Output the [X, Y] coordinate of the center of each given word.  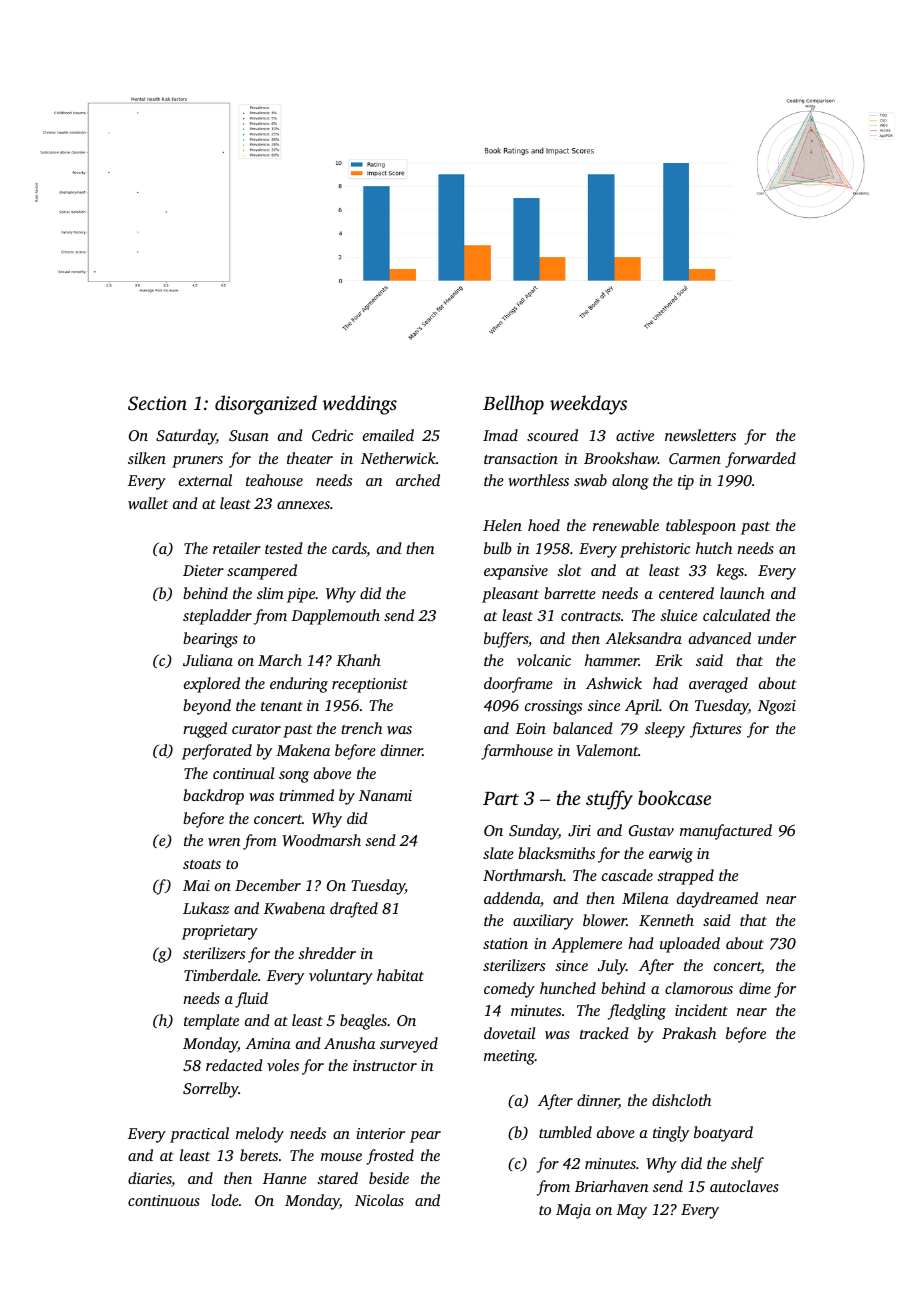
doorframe [518, 685]
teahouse [274, 480]
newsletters [700, 435]
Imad [500, 435]
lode [225, 1200]
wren [224, 842]
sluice [678, 615]
